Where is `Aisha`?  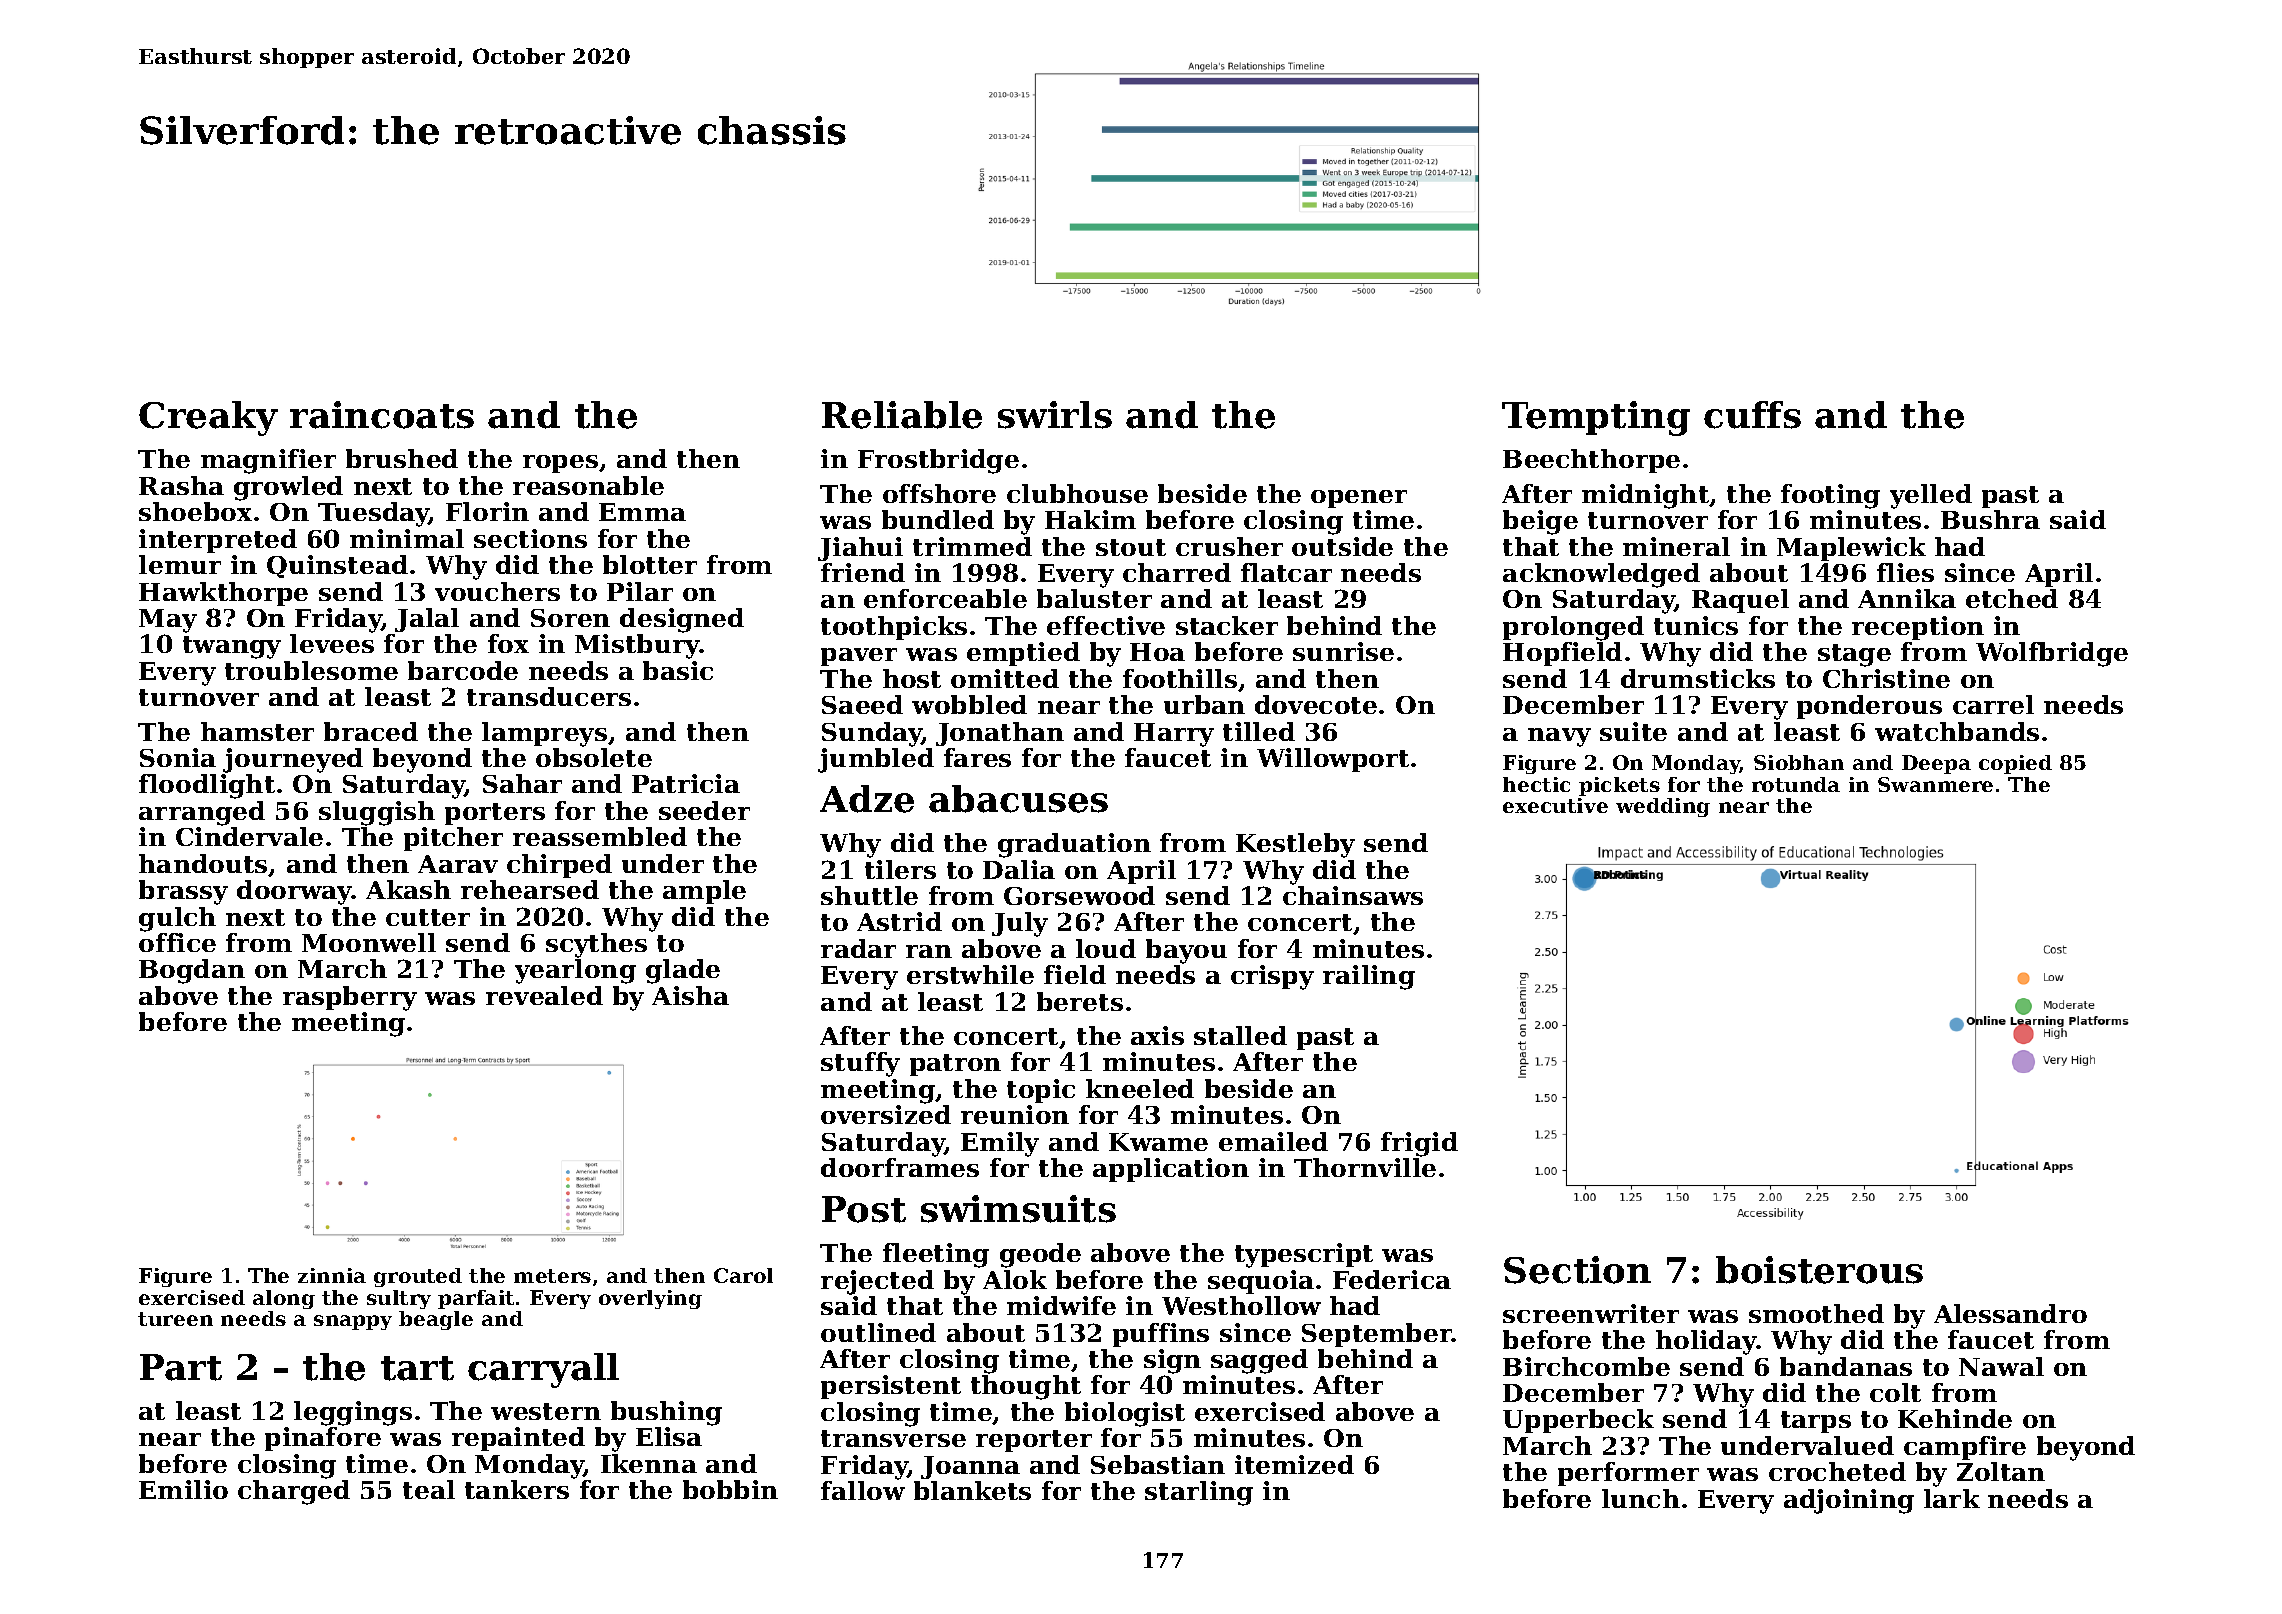
Aisha is located at coordinates (690, 995).
